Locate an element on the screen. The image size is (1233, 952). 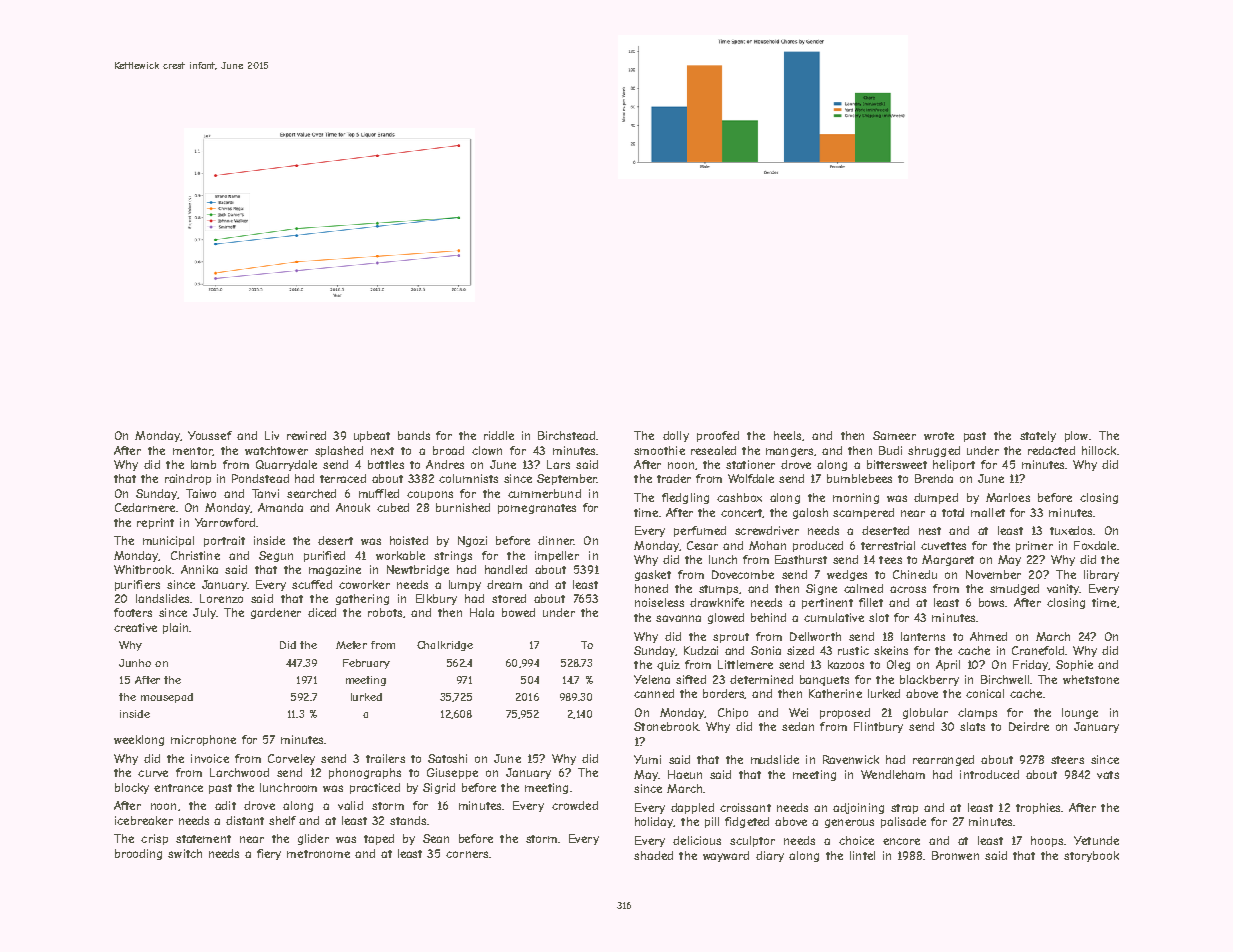
microphone is located at coordinates (203, 740).
